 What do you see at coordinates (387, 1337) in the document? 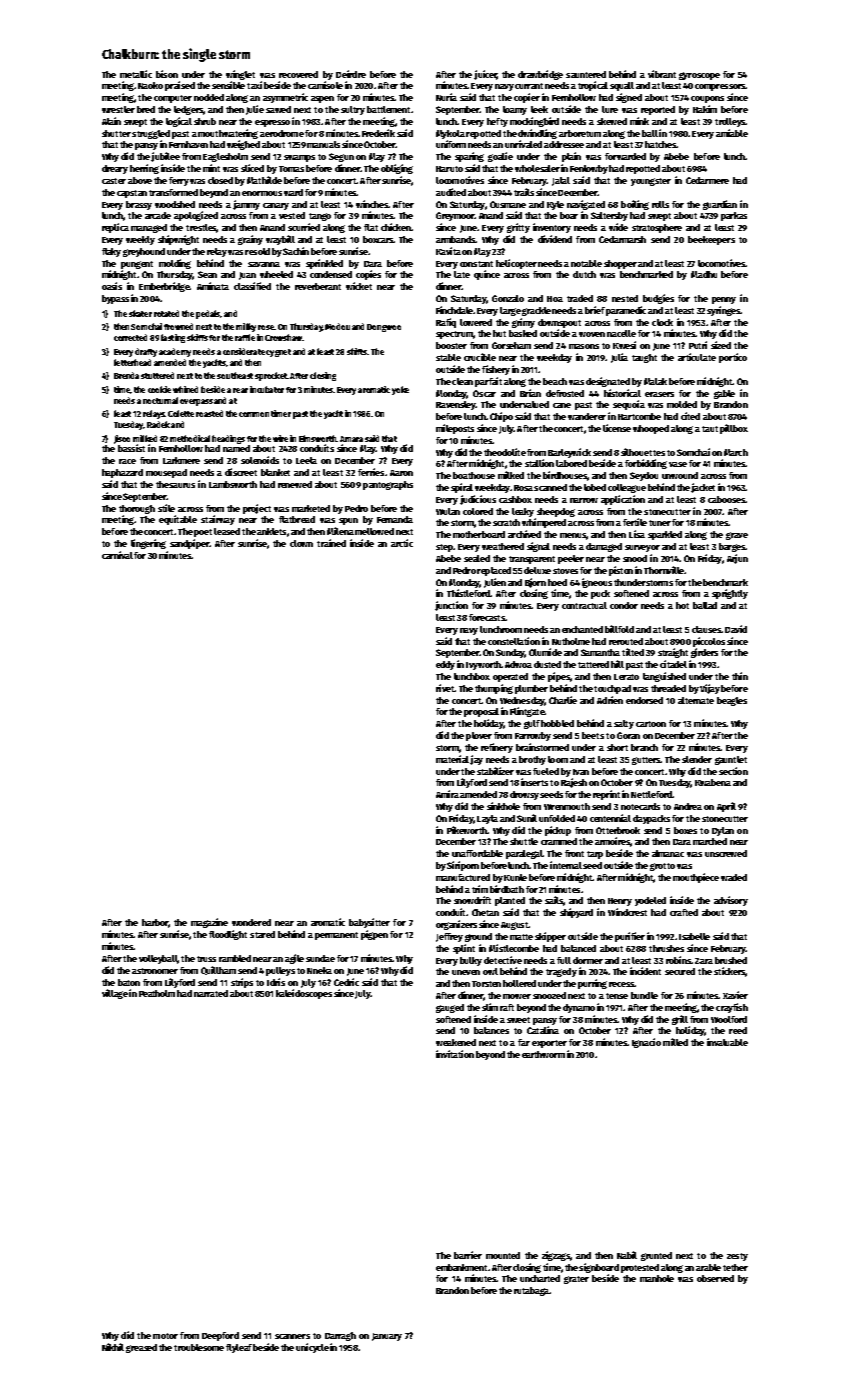
I see `January` at bounding box center [387, 1337].
